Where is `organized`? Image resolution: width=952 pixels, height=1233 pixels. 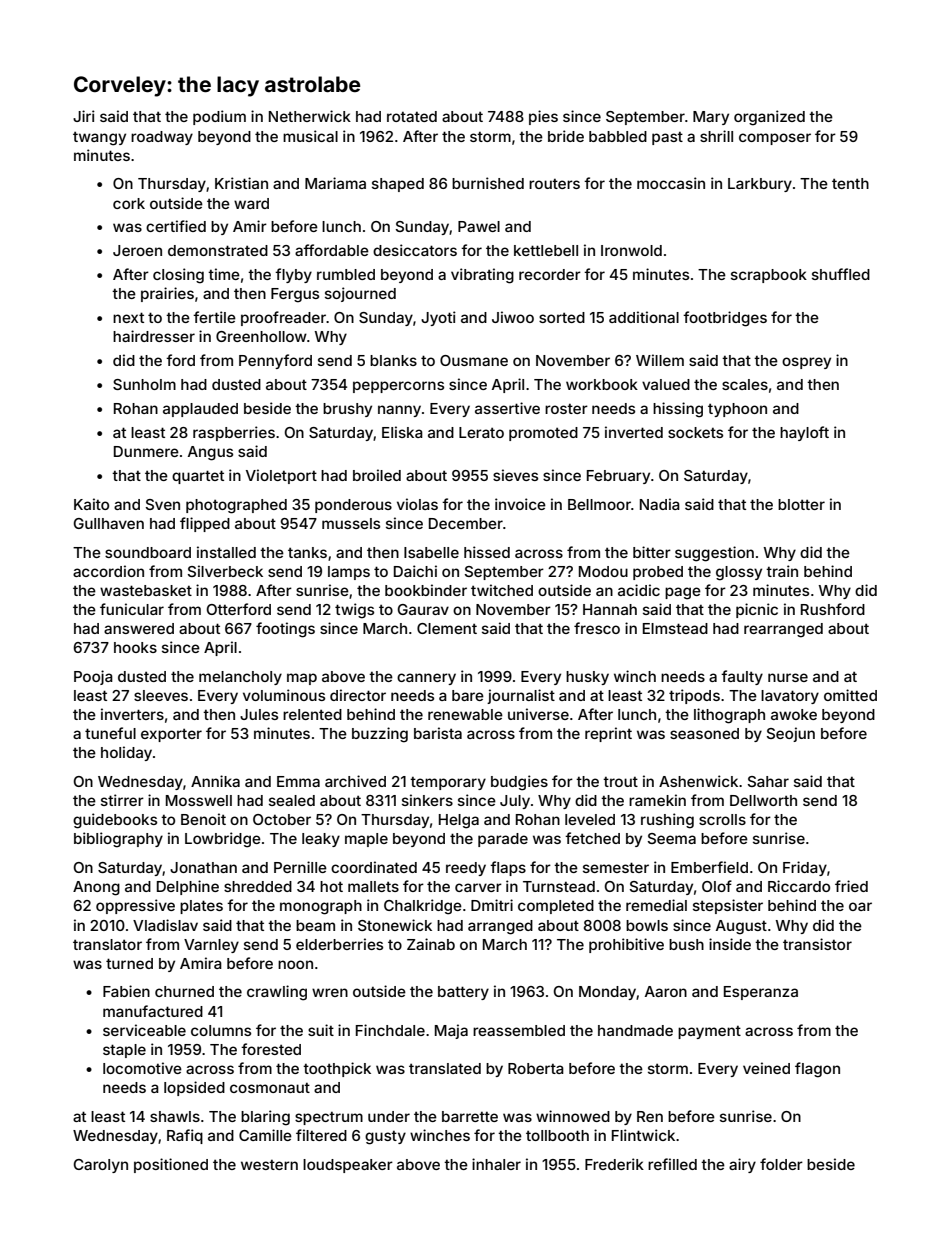
organized is located at coordinates (769, 118).
